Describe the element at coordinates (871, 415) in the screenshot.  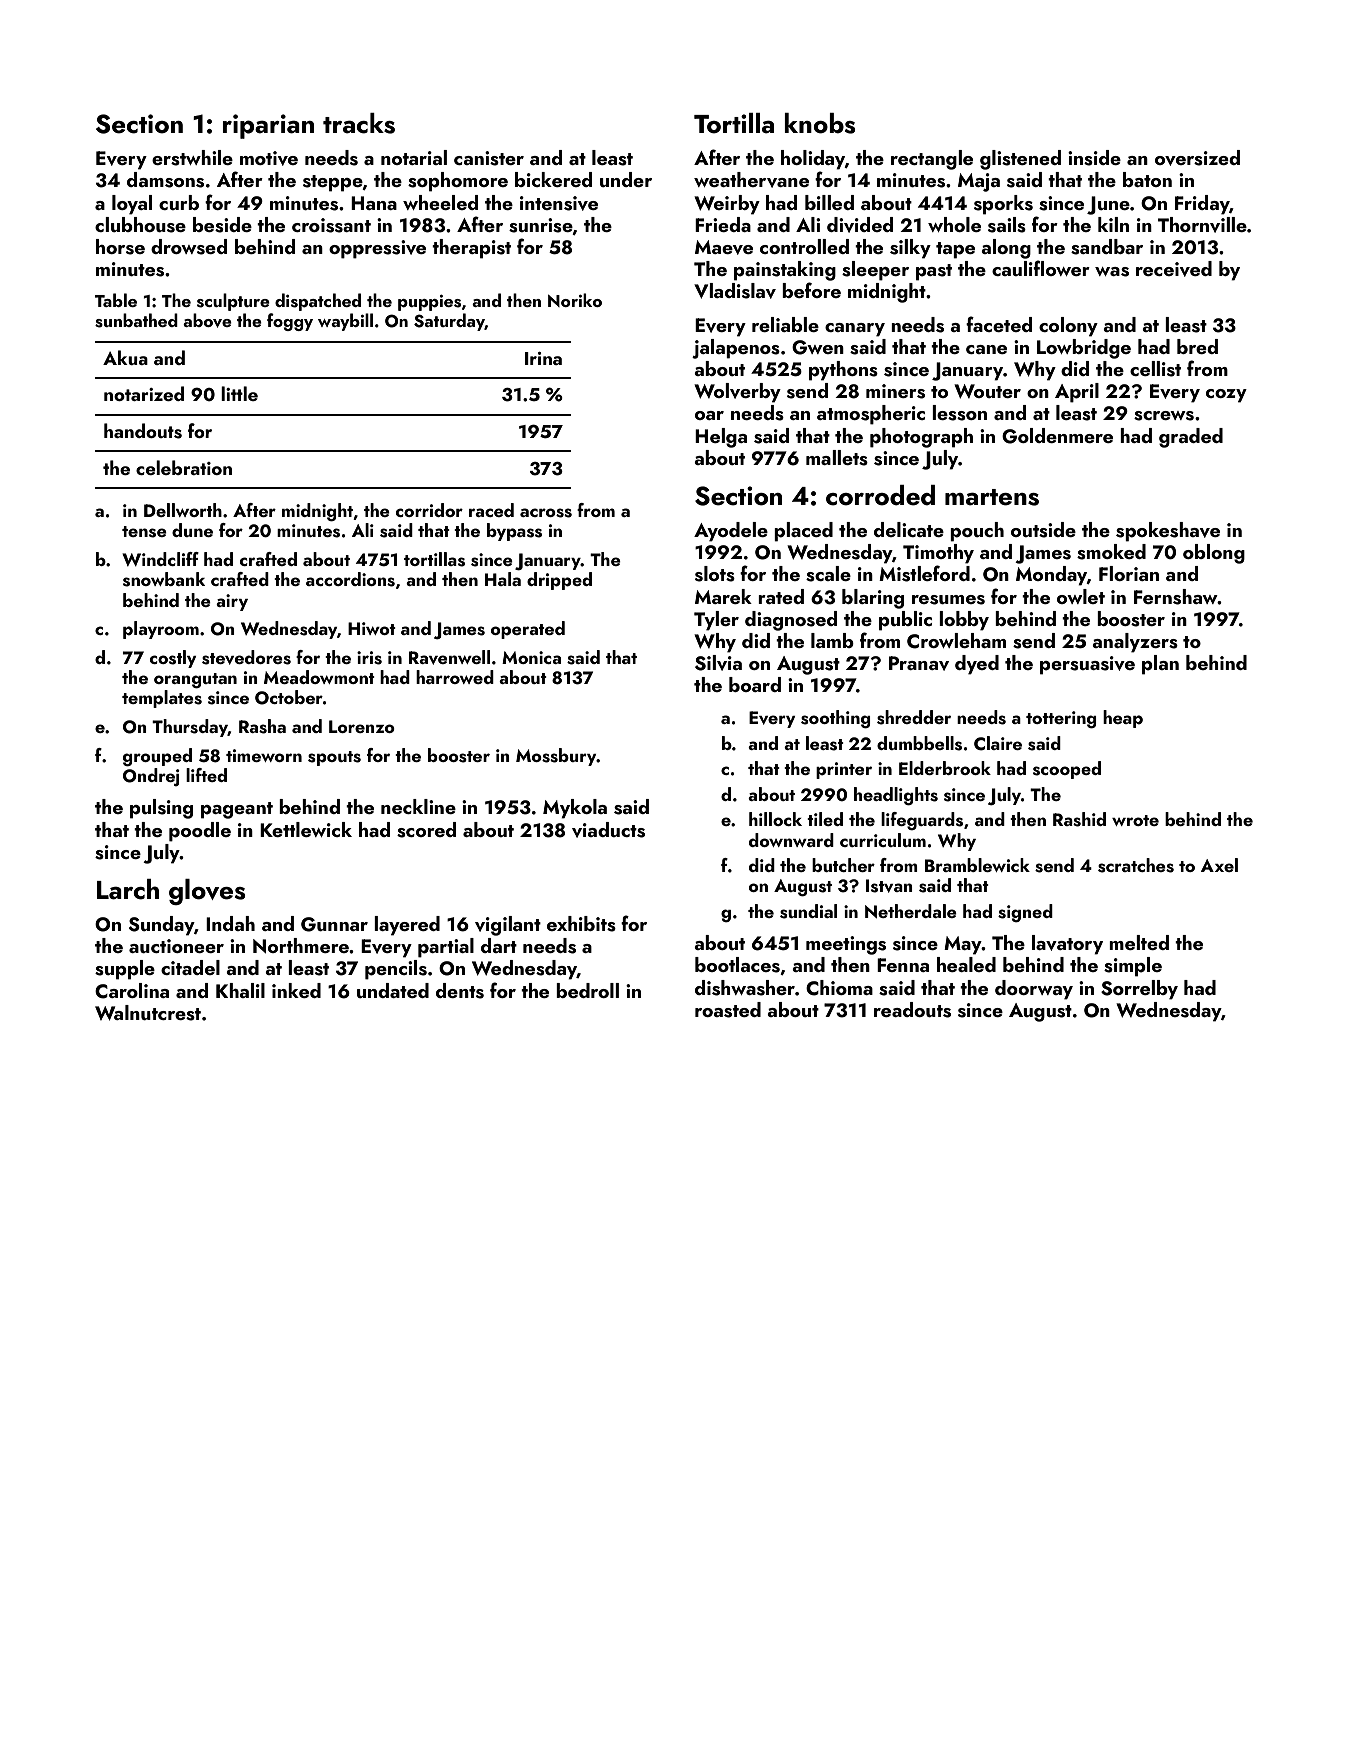
I see `atmospheric` at that location.
